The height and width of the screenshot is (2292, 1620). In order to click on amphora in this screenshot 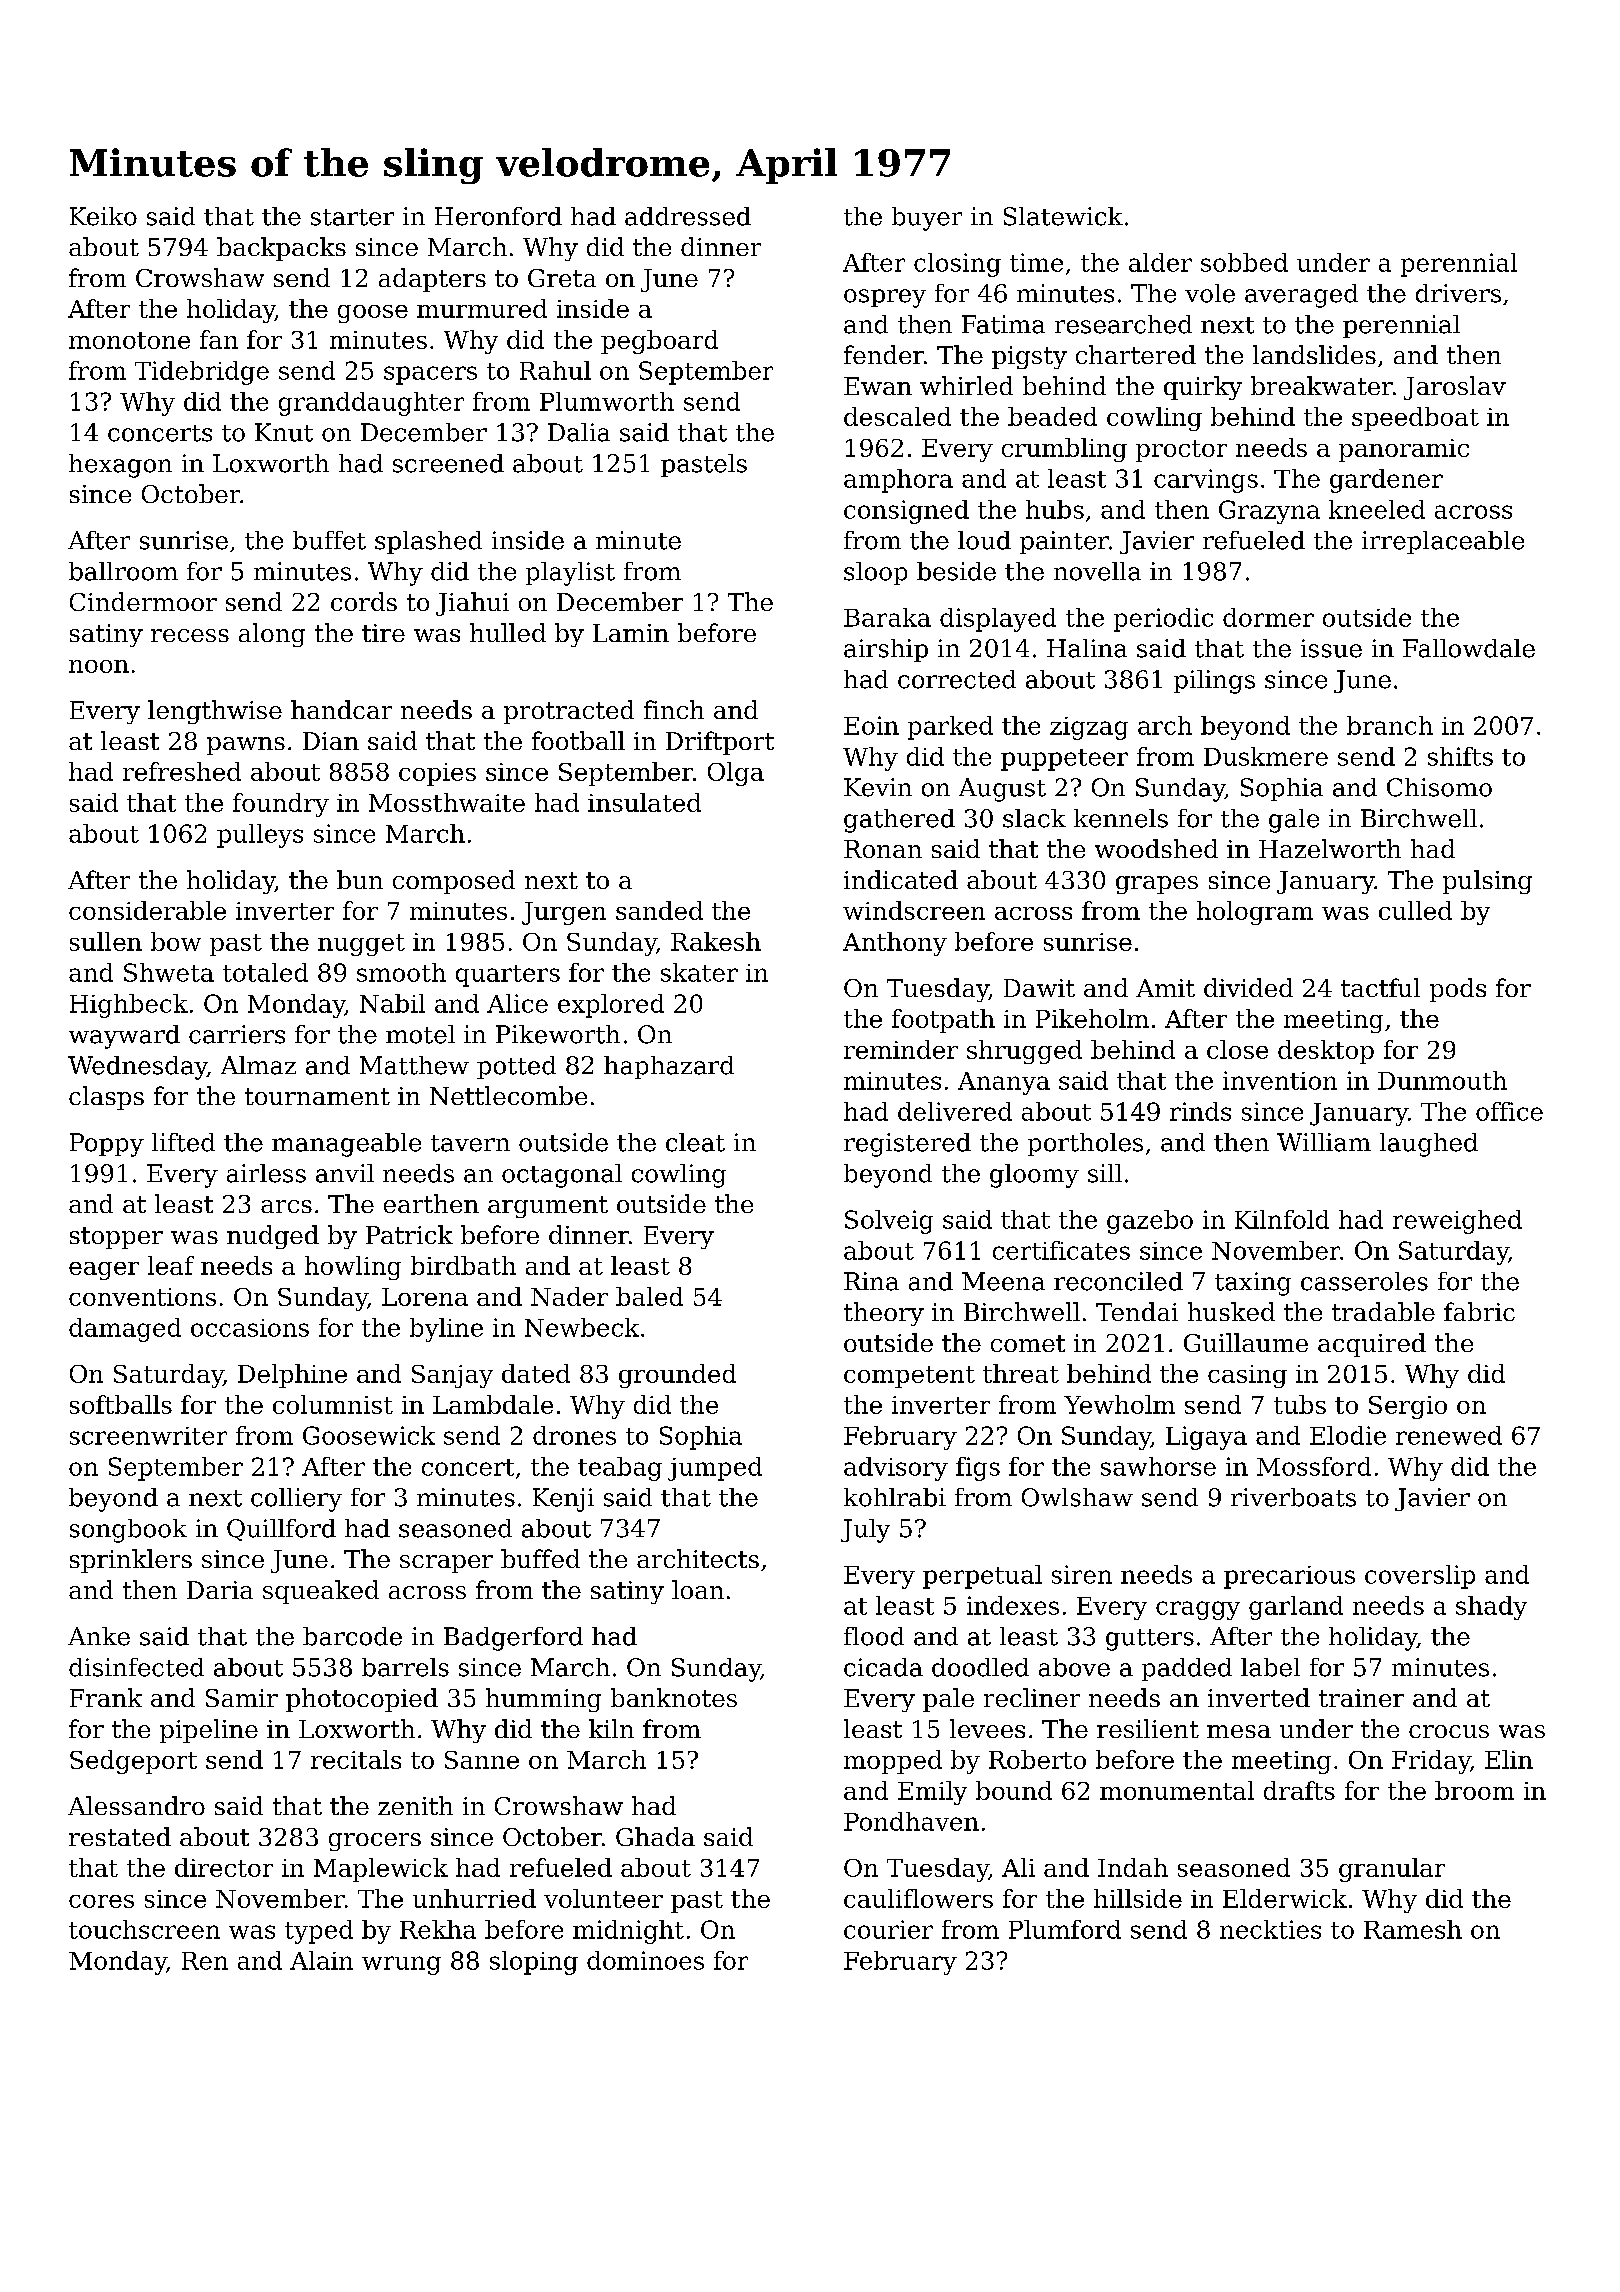, I will do `click(898, 481)`.
